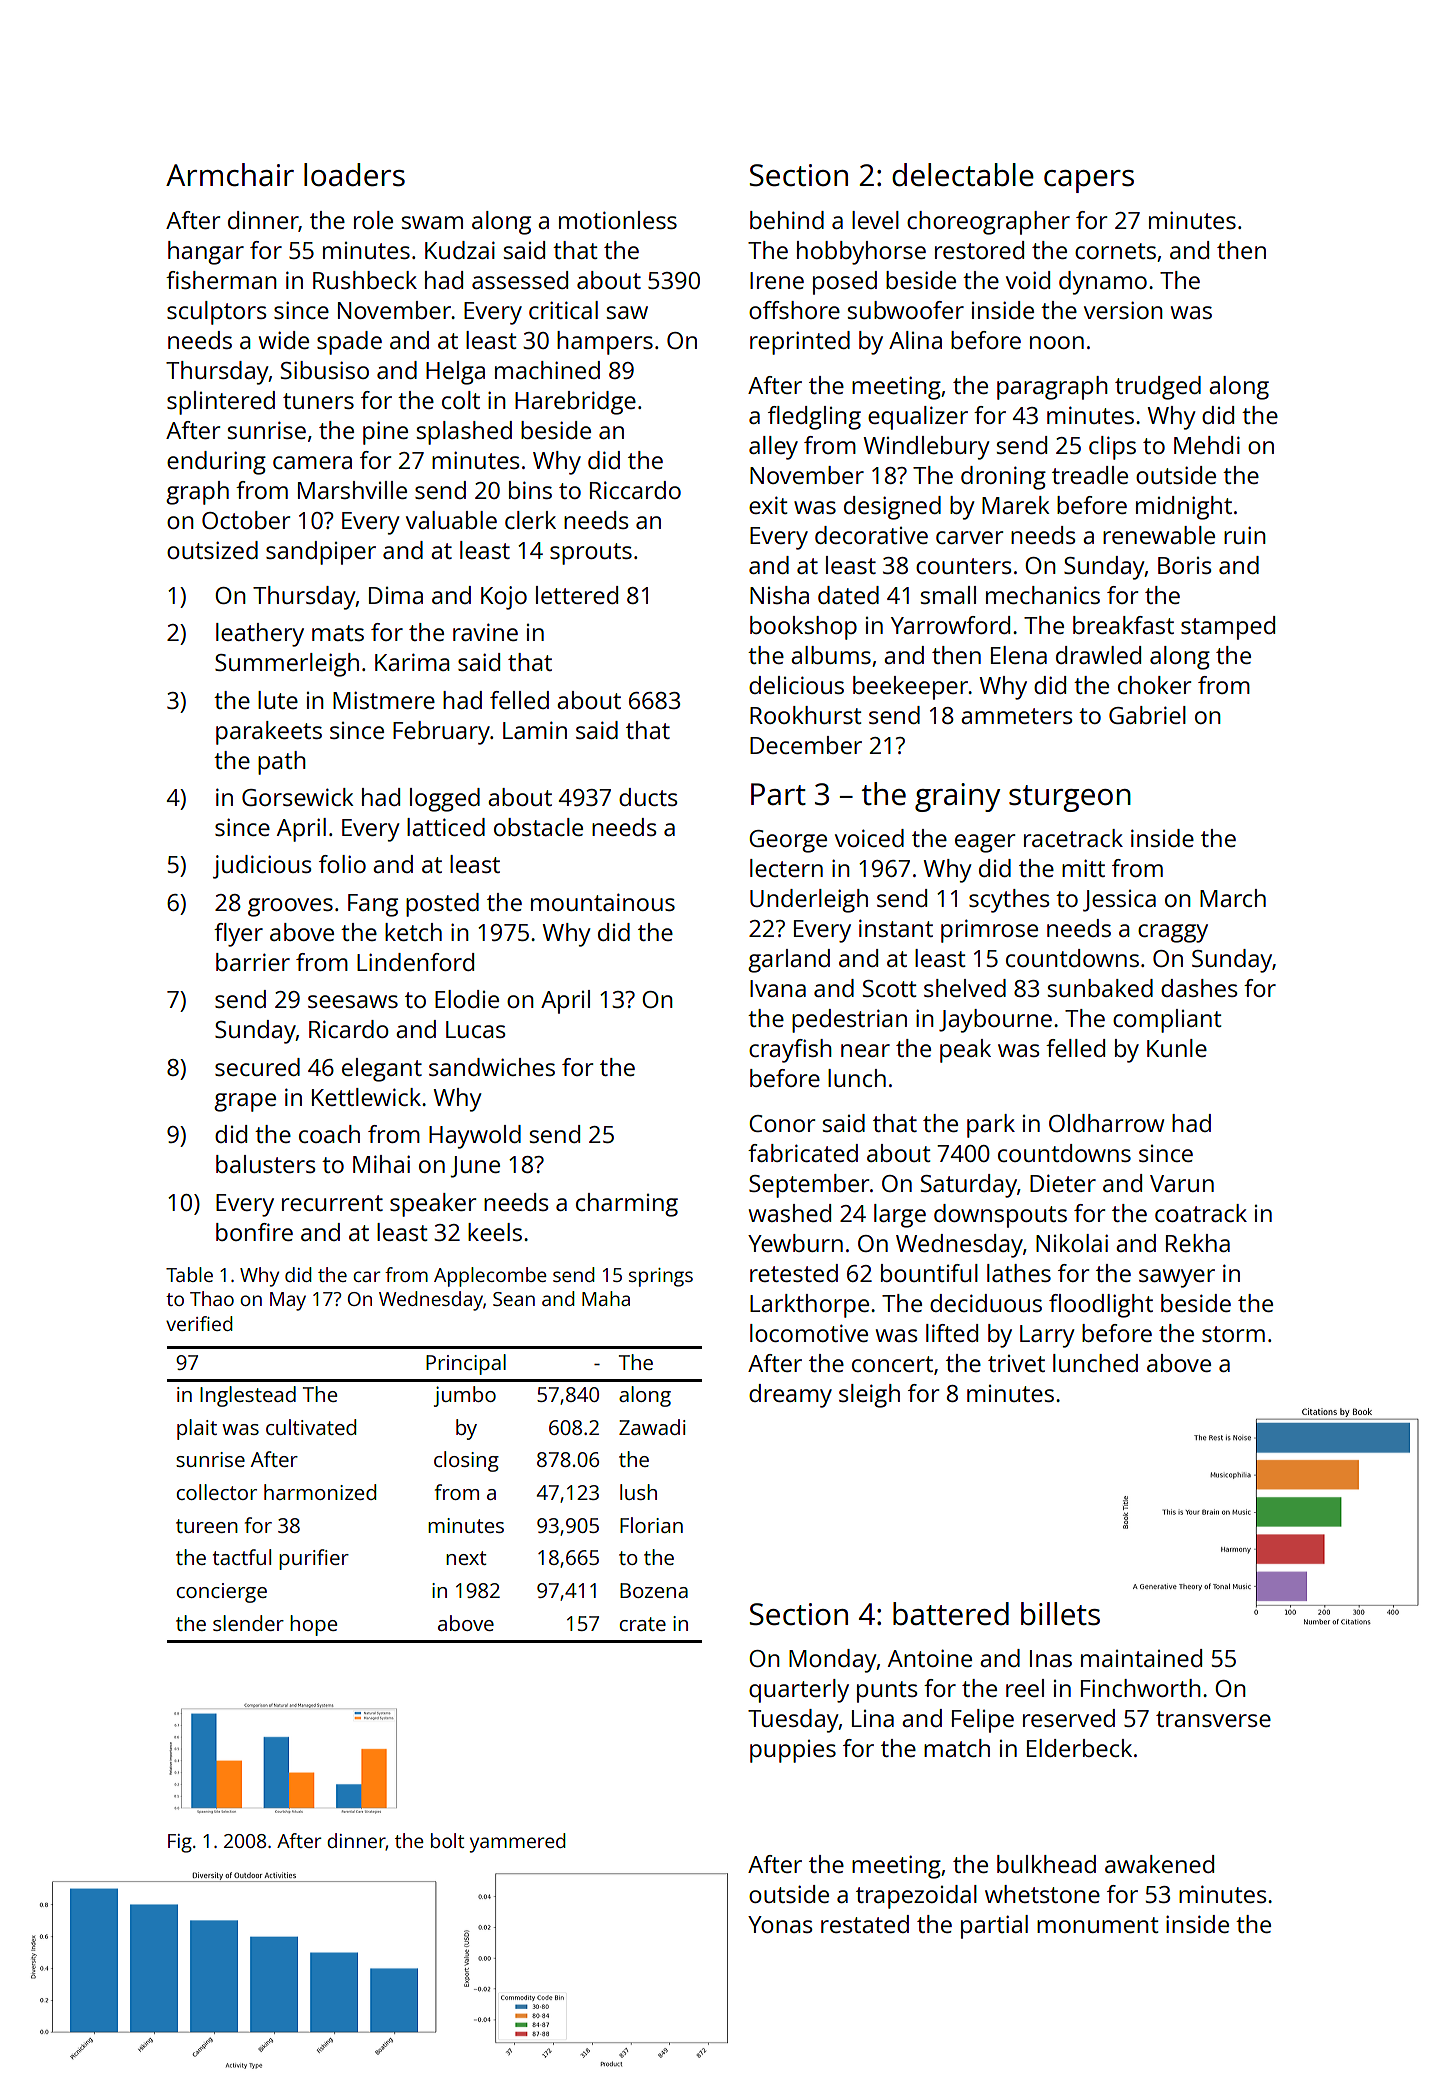 This screenshot has width=1450, height=2100. I want to click on fisherman, so click(221, 280).
